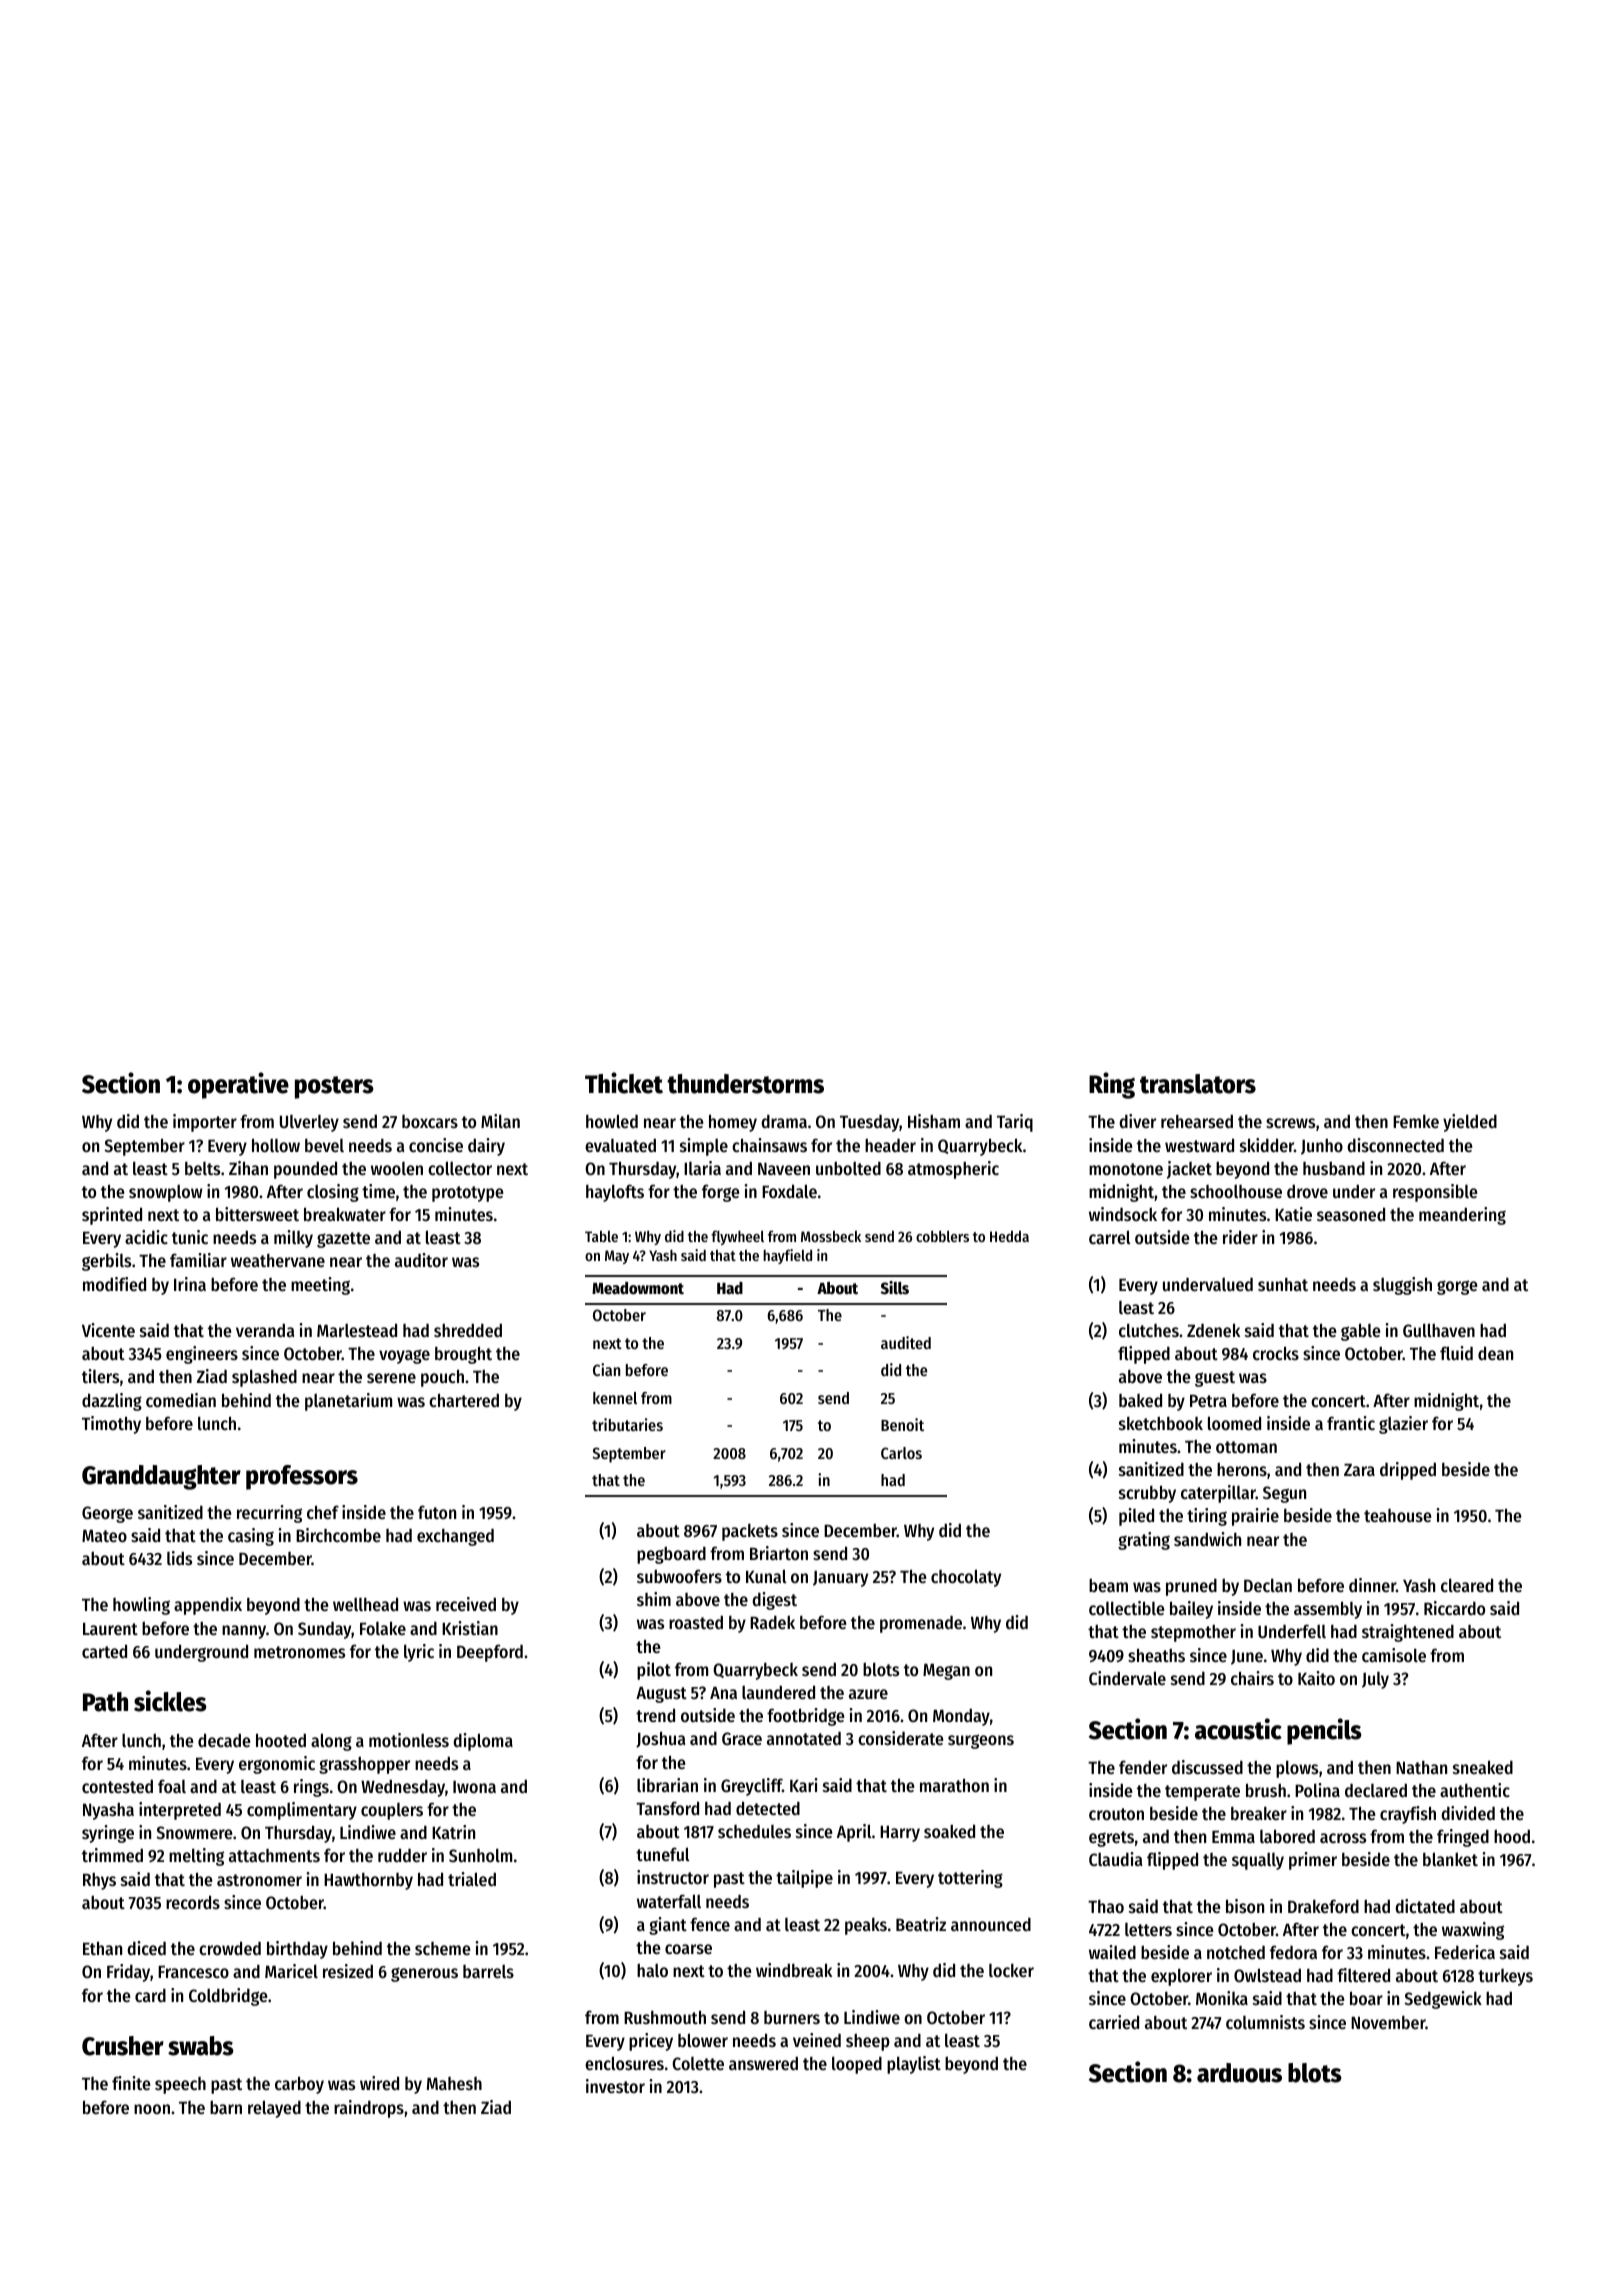 Image resolution: width=1620 pixels, height=2292 pixels. I want to click on sneaked, so click(1483, 1767).
